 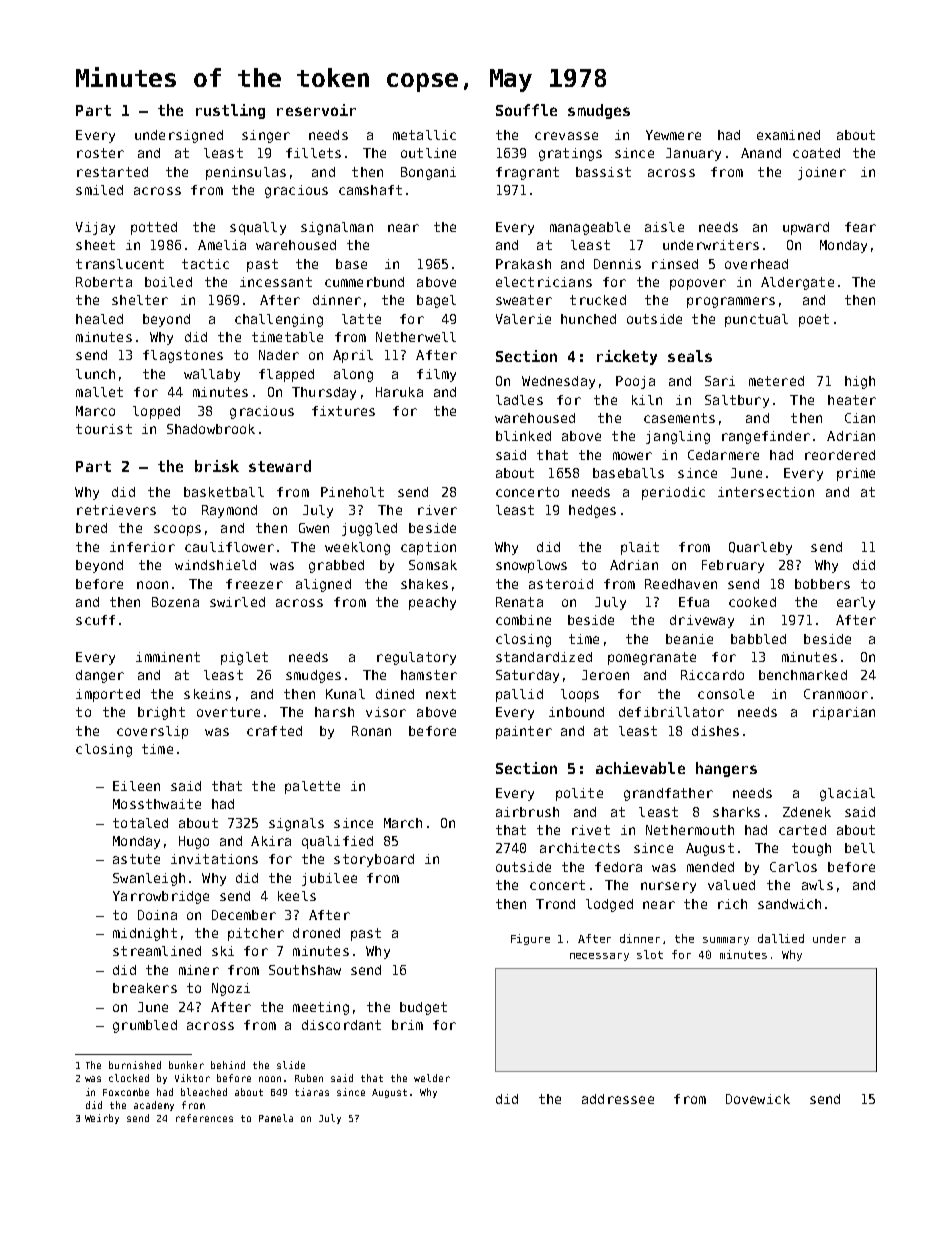 What do you see at coordinates (154, 1106) in the screenshot?
I see `academy` at bounding box center [154, 1106].
